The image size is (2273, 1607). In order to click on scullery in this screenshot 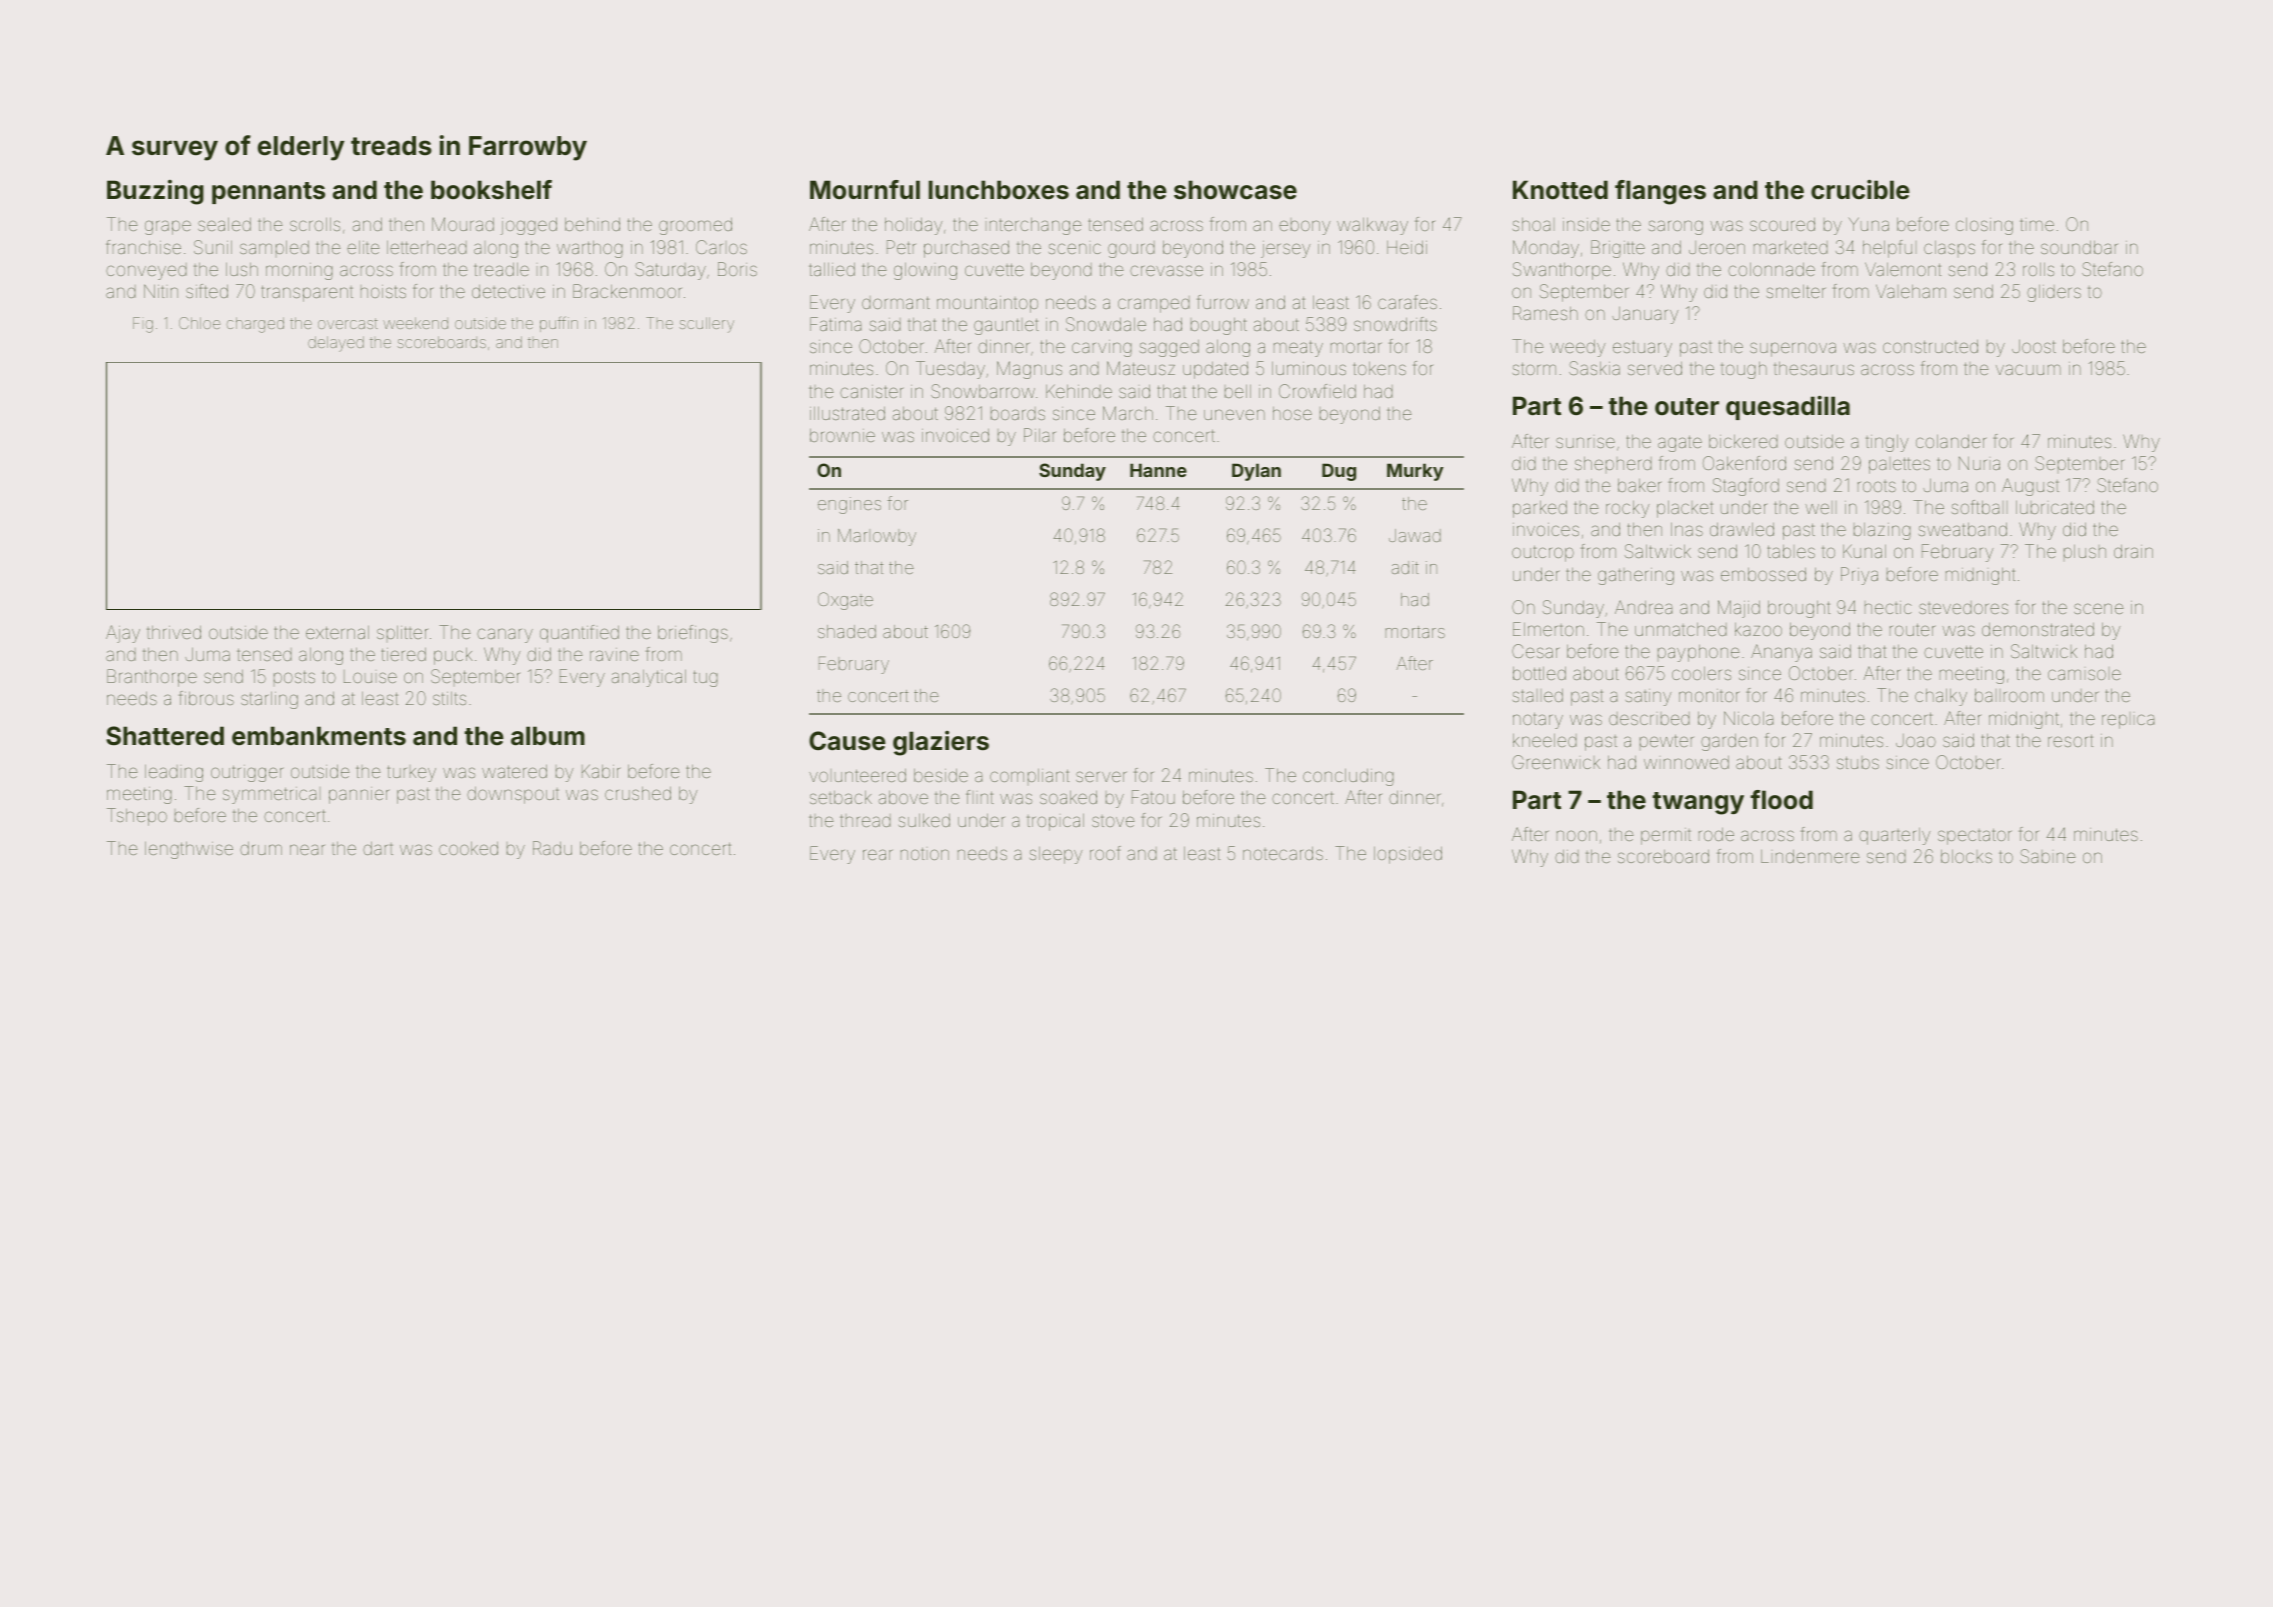, I will do `click(707, 325)`.
